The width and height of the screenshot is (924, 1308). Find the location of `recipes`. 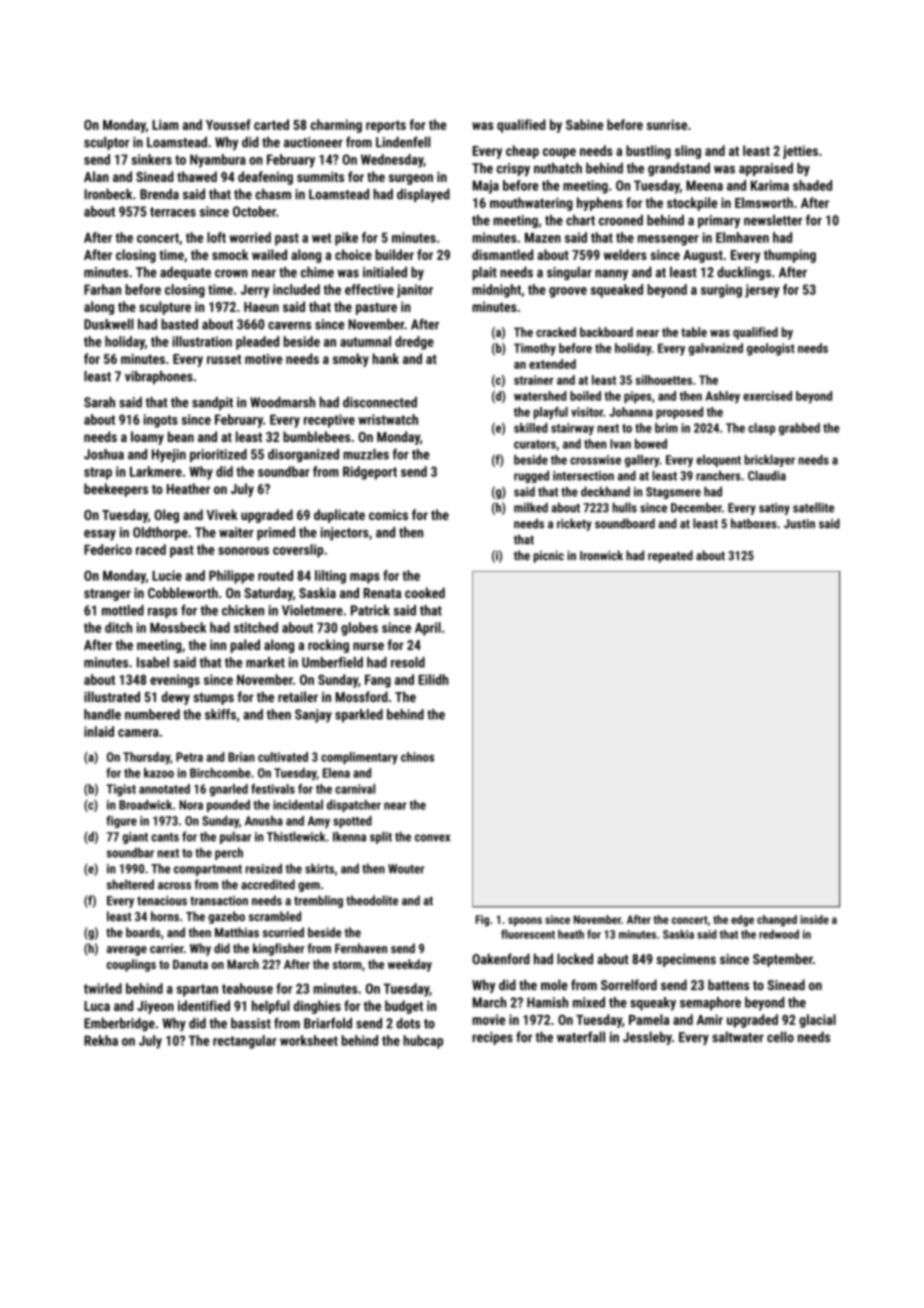

recipes is located at coordinates (492, 1038).
